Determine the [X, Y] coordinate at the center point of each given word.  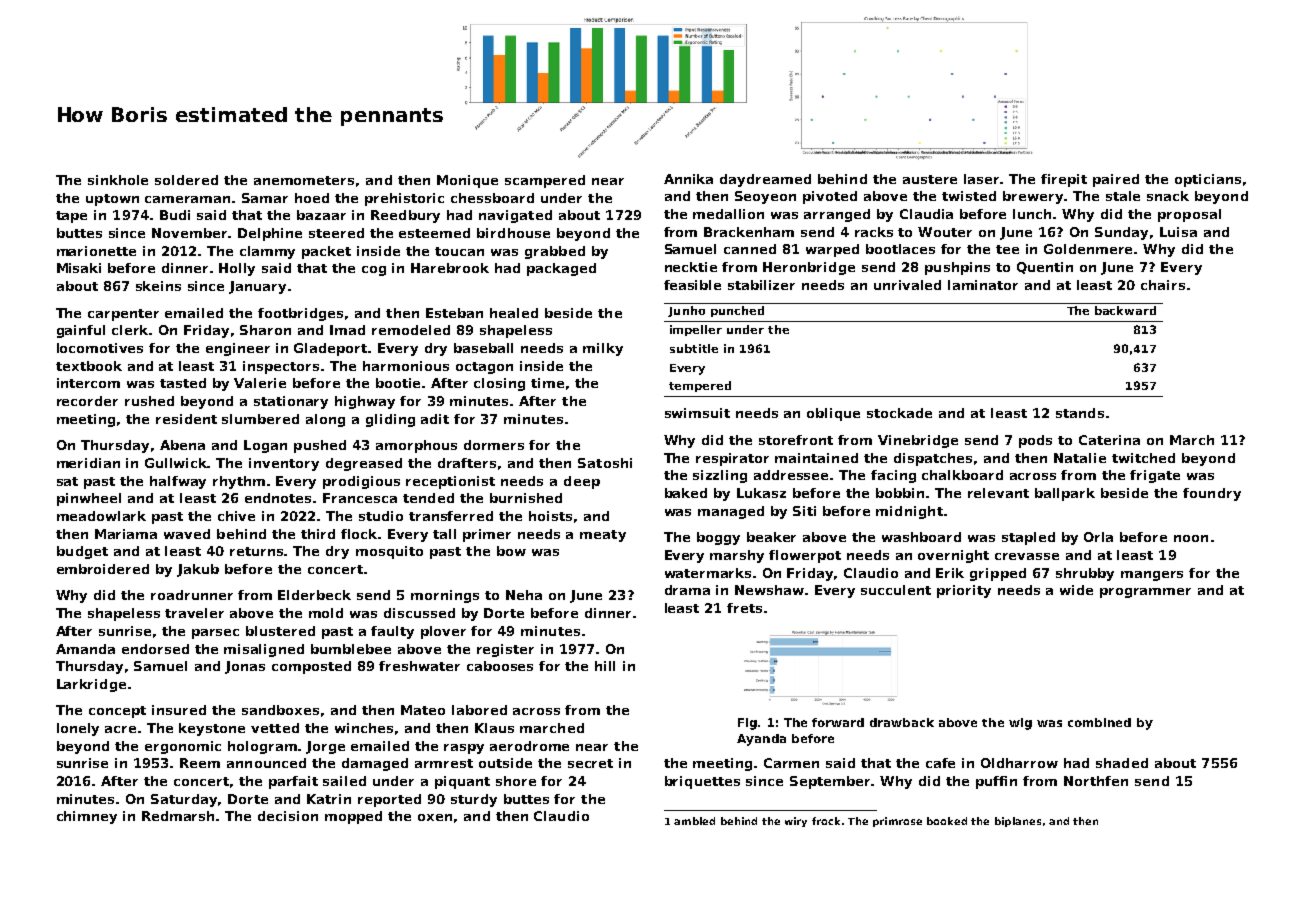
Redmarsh [178, 816]
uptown [112, 200]
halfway [178, 482]
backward [1125, 310]
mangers [1152, 576]
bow [511, 551]
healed [514, 313]
